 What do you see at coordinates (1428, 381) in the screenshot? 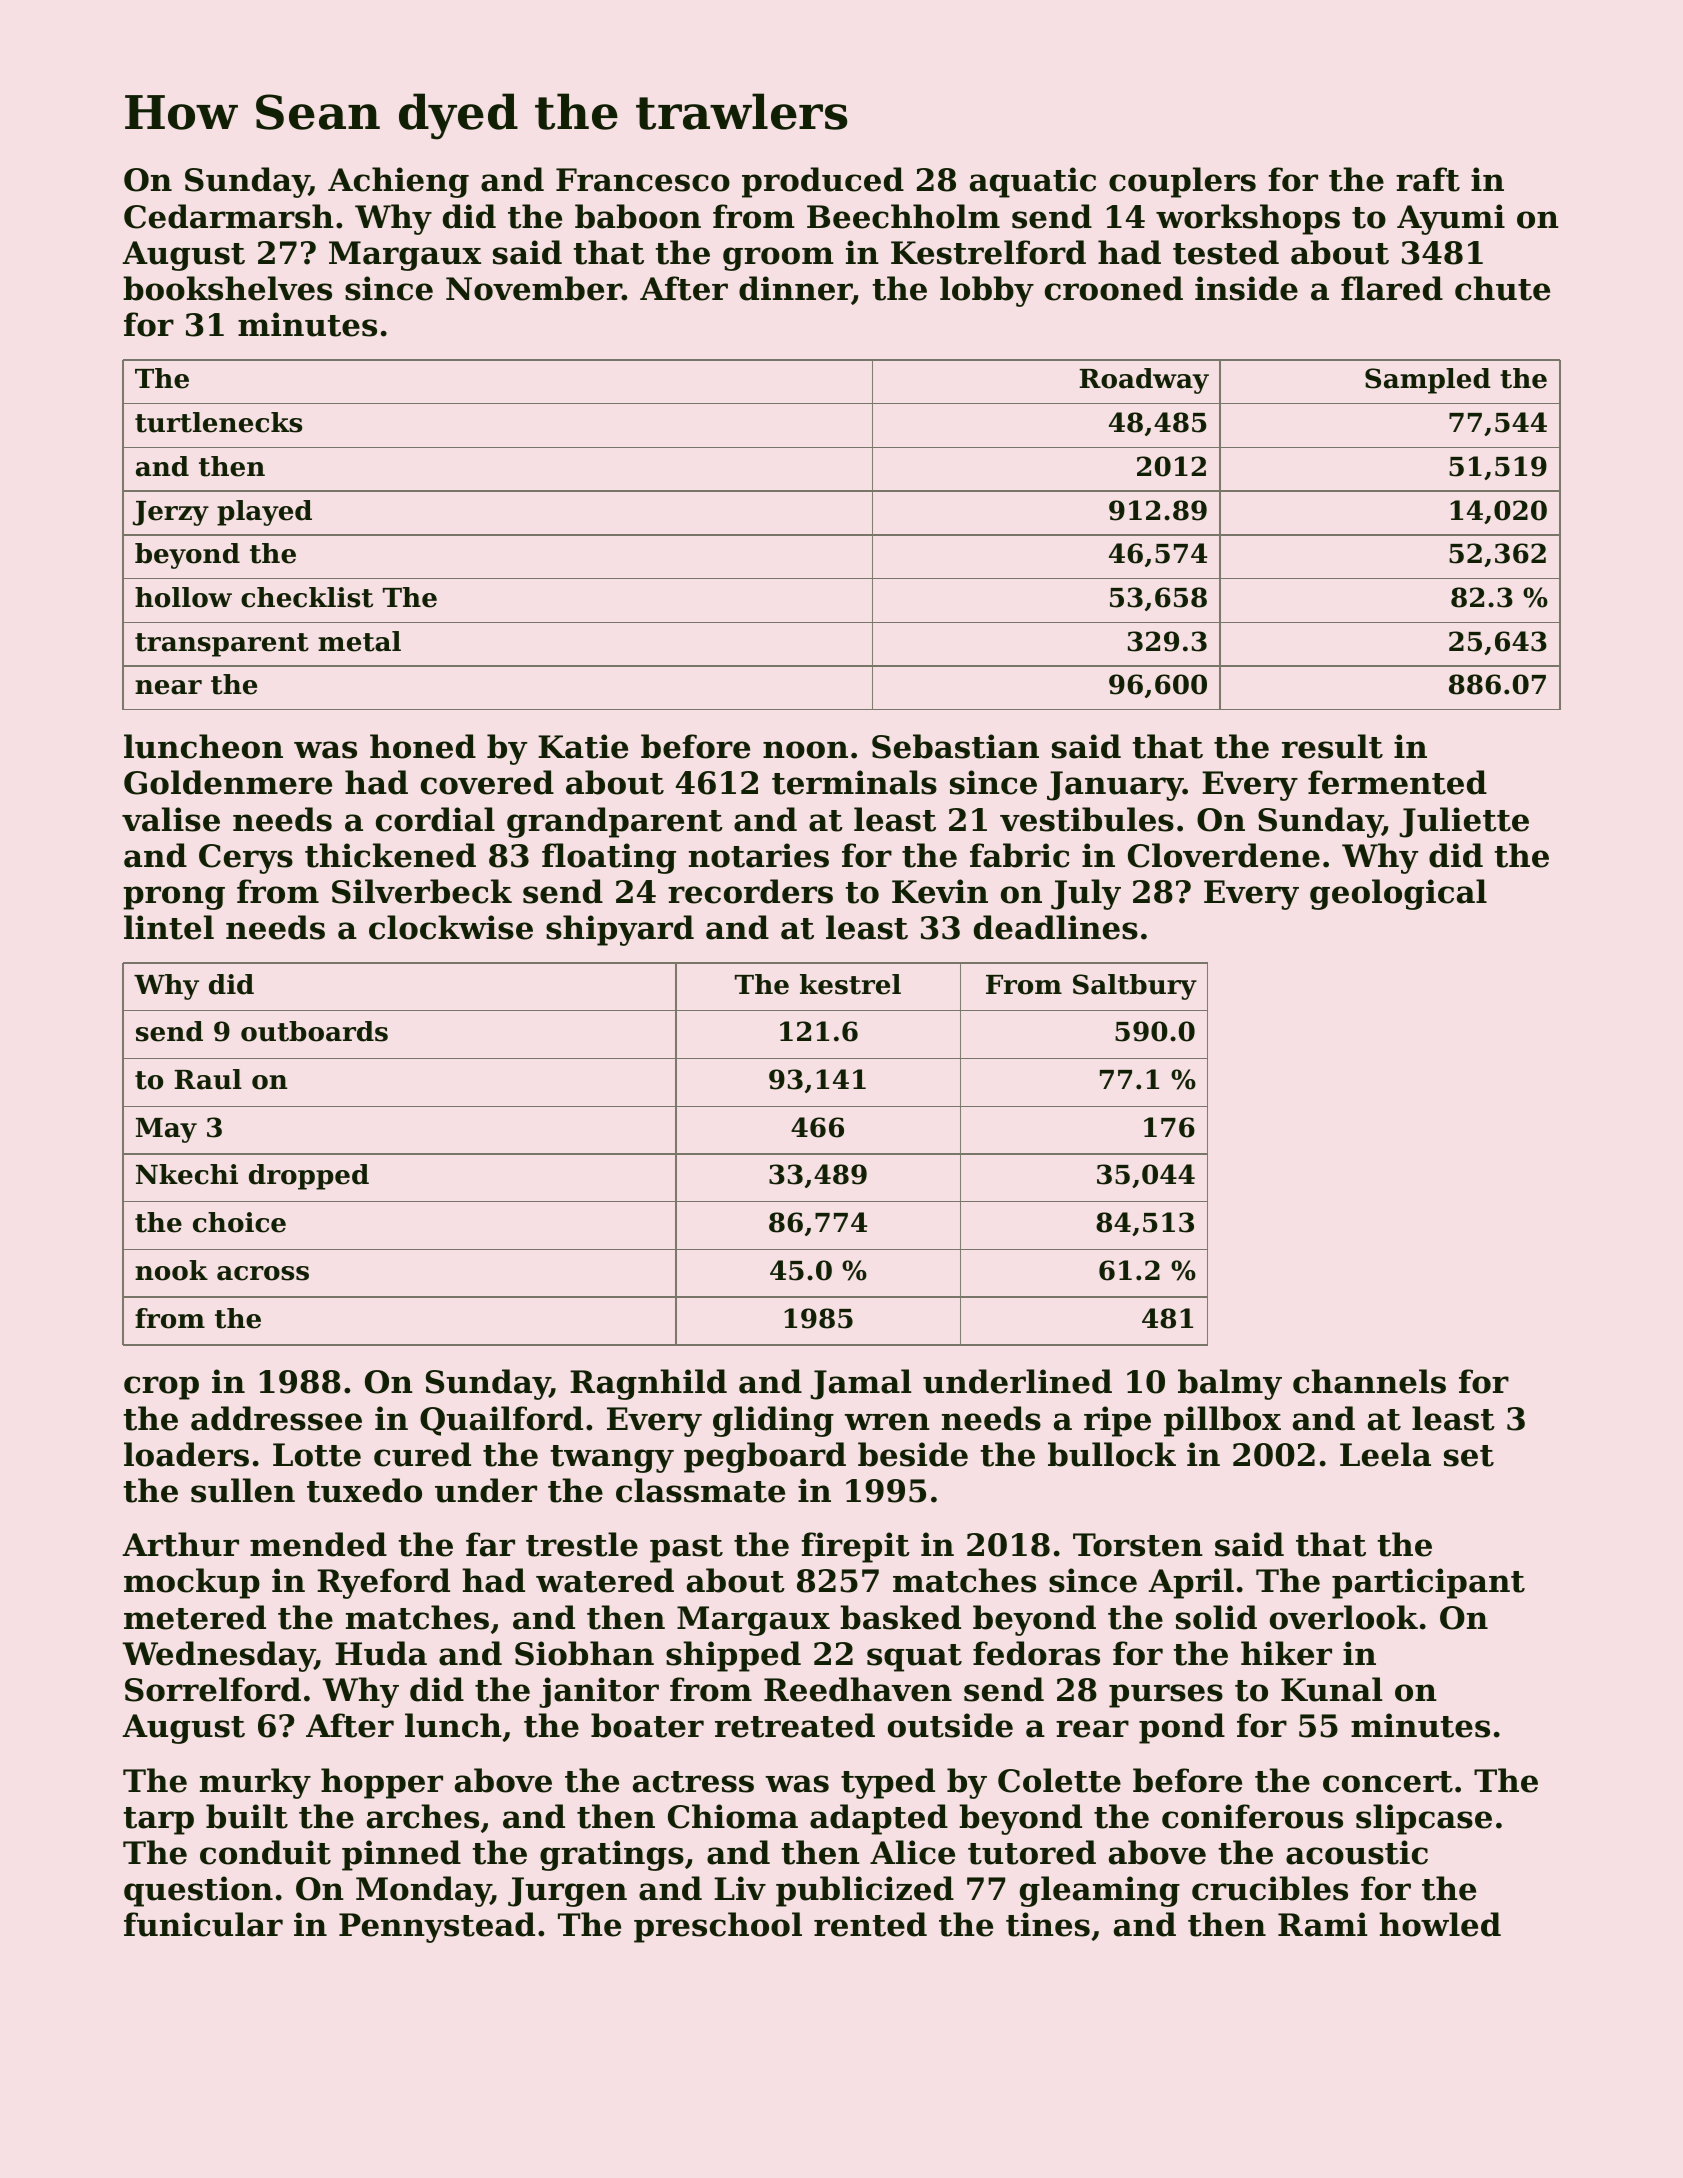
I see `Sampled` at bounding box center [1428, 381].
